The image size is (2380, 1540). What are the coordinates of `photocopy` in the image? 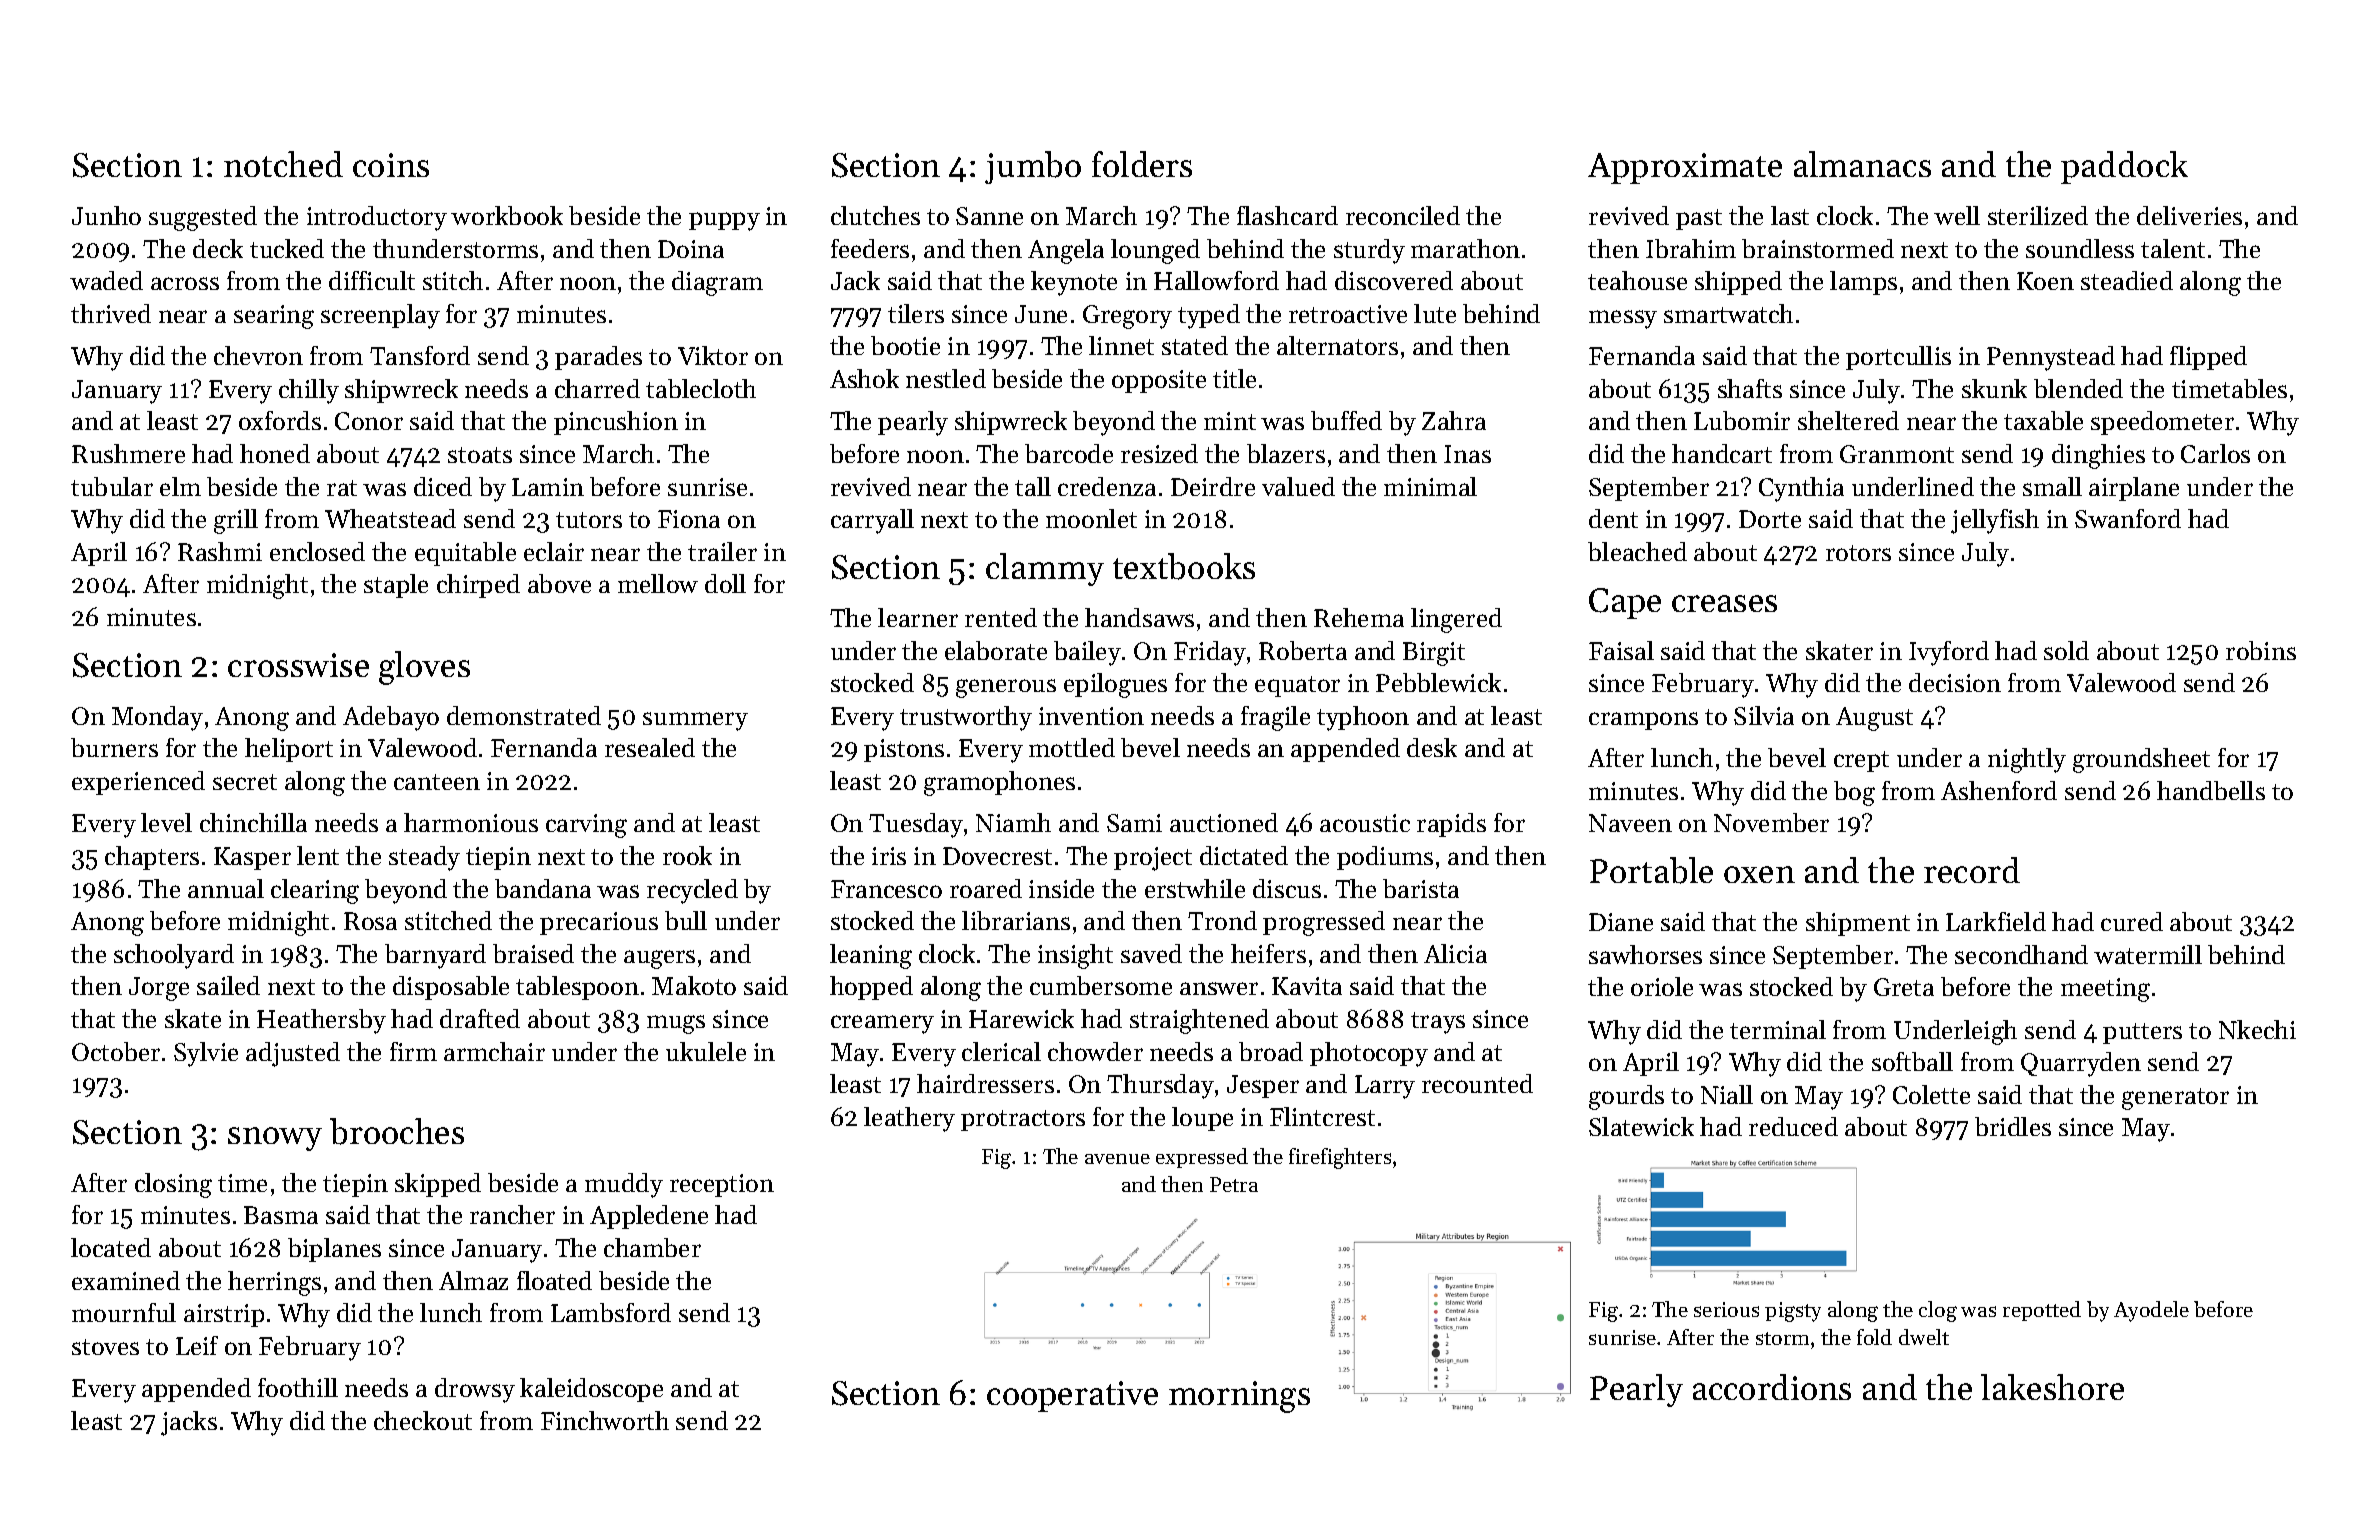 It's located at (1369, 1054).
